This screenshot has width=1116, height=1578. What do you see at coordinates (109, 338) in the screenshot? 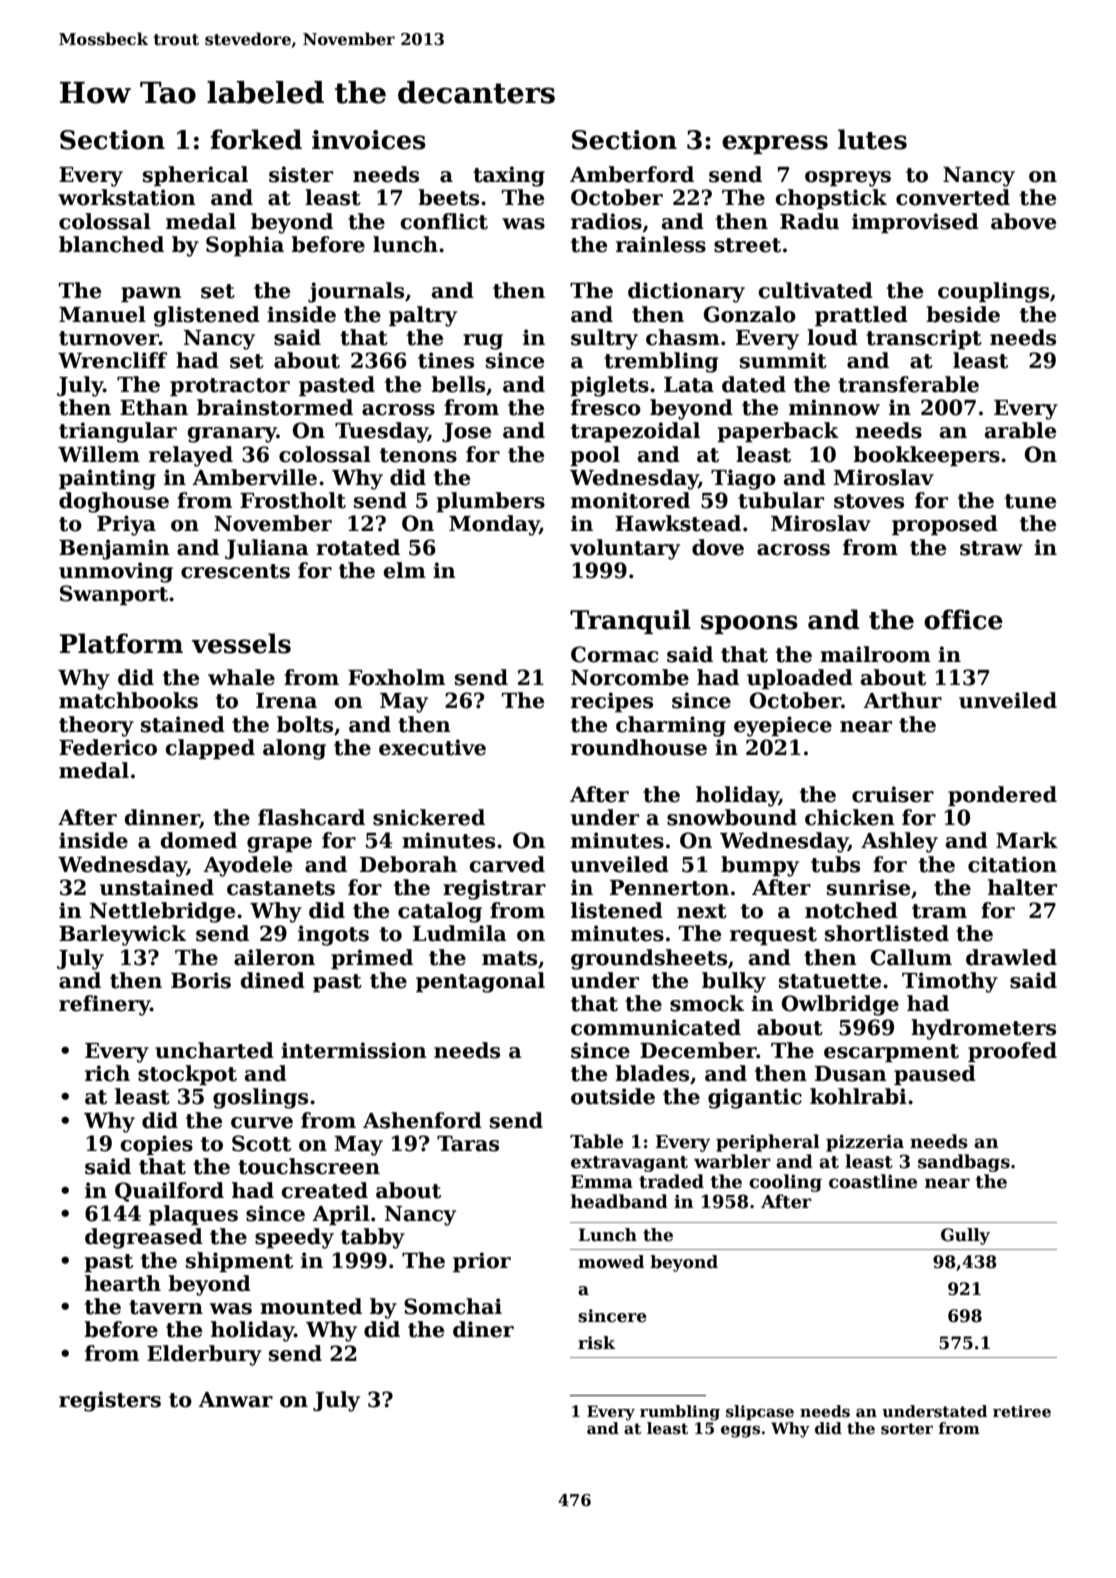
I see `turnover` at bounding box center [109, 338].
